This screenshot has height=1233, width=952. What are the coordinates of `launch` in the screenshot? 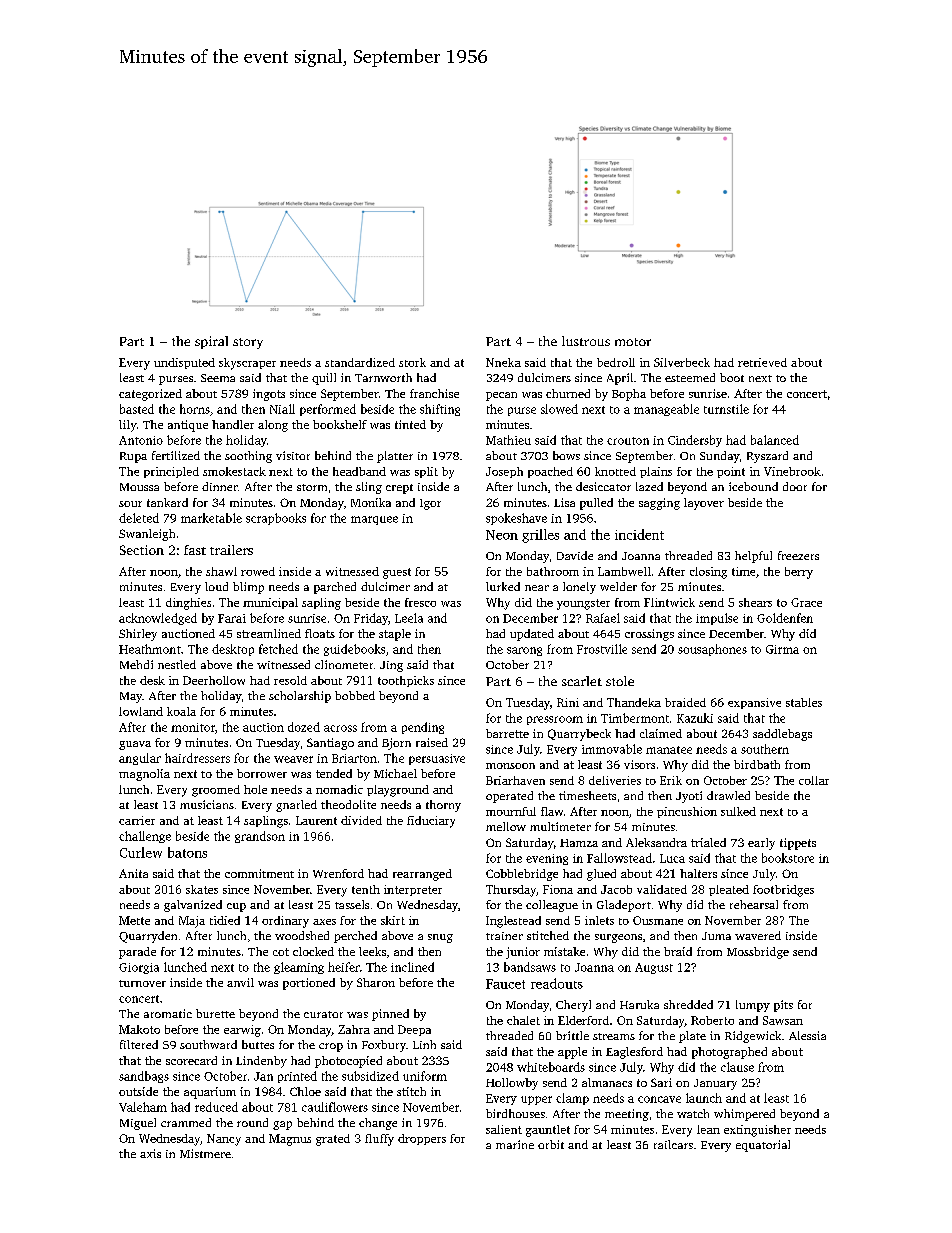 It's located at (704, 1098).
